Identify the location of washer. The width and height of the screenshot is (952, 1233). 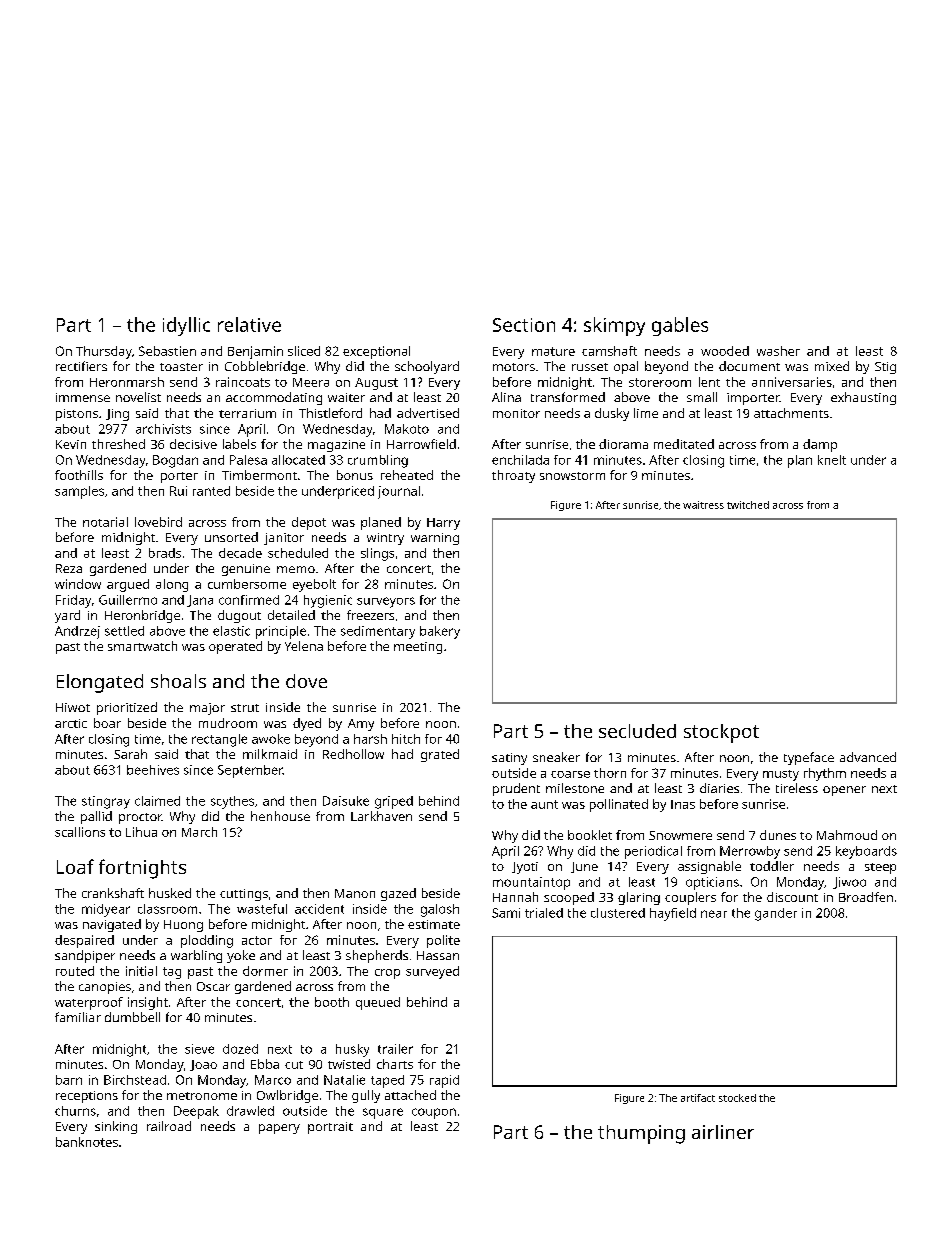
(778, 351).
